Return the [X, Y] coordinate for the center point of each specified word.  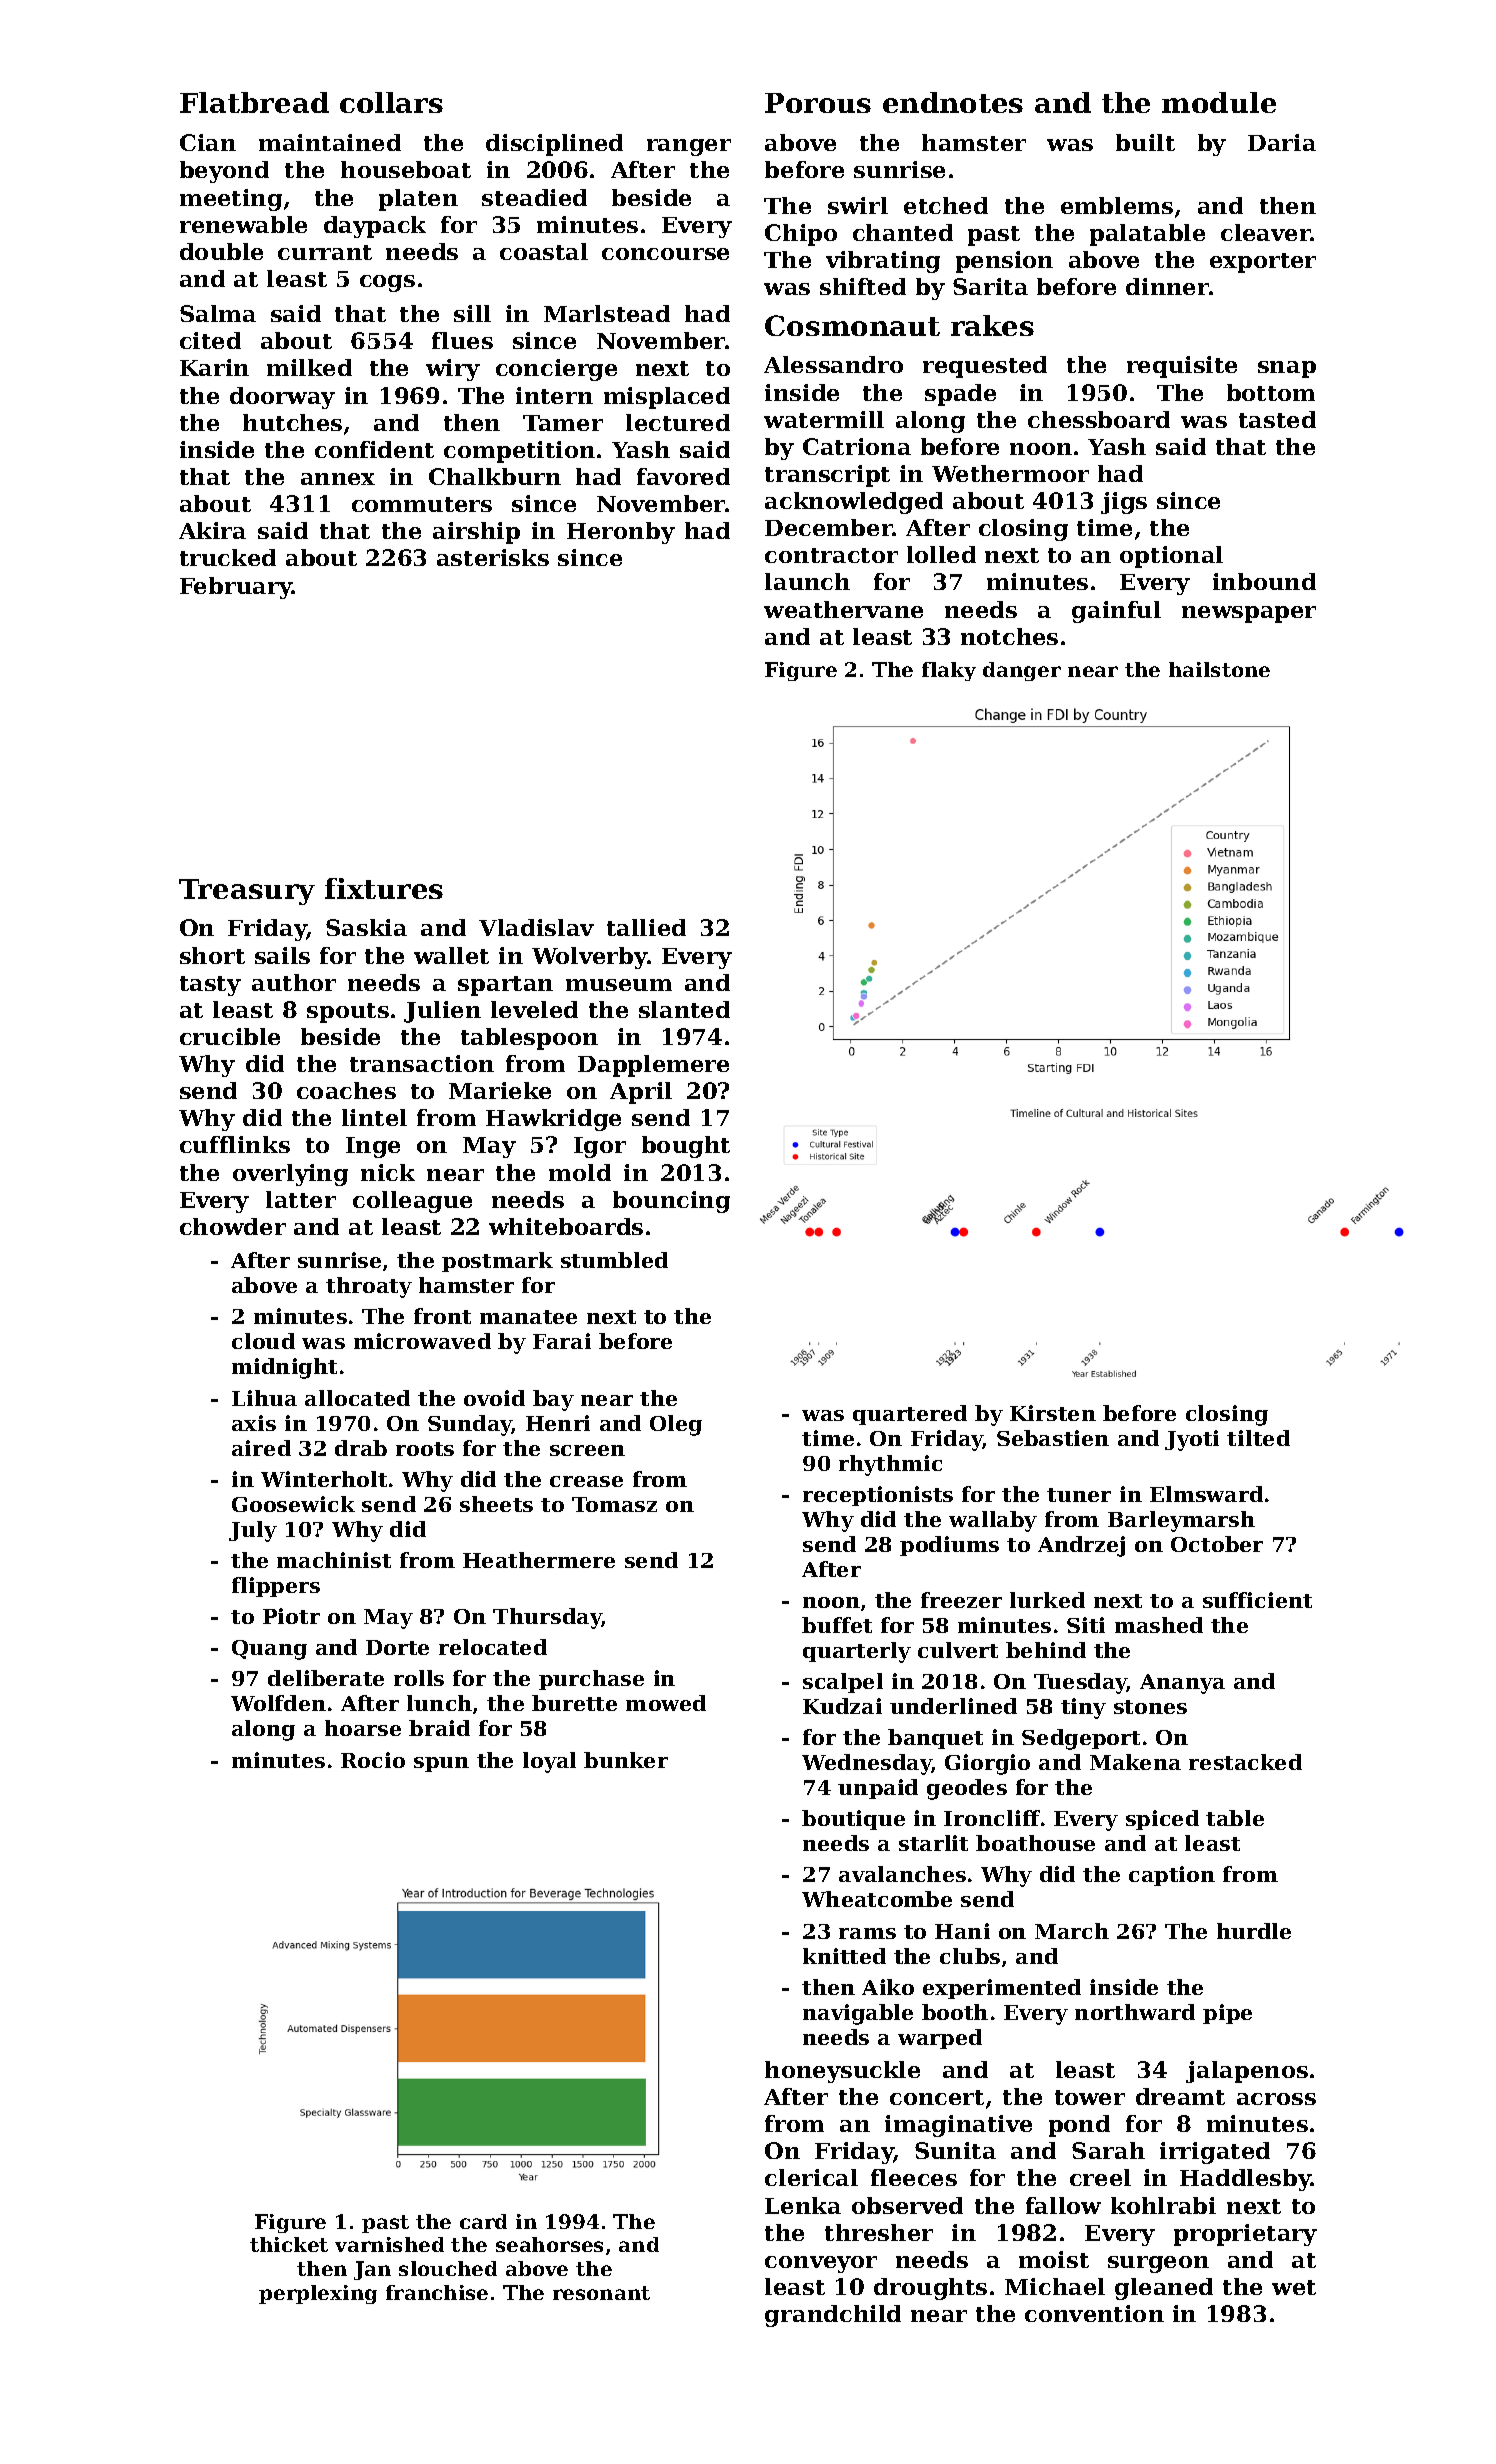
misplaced [667, 398]
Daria [1282, 142]
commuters [422, 504]
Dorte [397, 1647]
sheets [496, 1504]
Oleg [676, 1425]
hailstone [1219, 669]
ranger [689, 147]
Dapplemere [653, 1066]
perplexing [318, 2294]
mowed [666, 1703]
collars [391, 102]
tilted [1258, 1438]
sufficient [1257, 1600]
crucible [230, 1036]
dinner [1167, 286]
